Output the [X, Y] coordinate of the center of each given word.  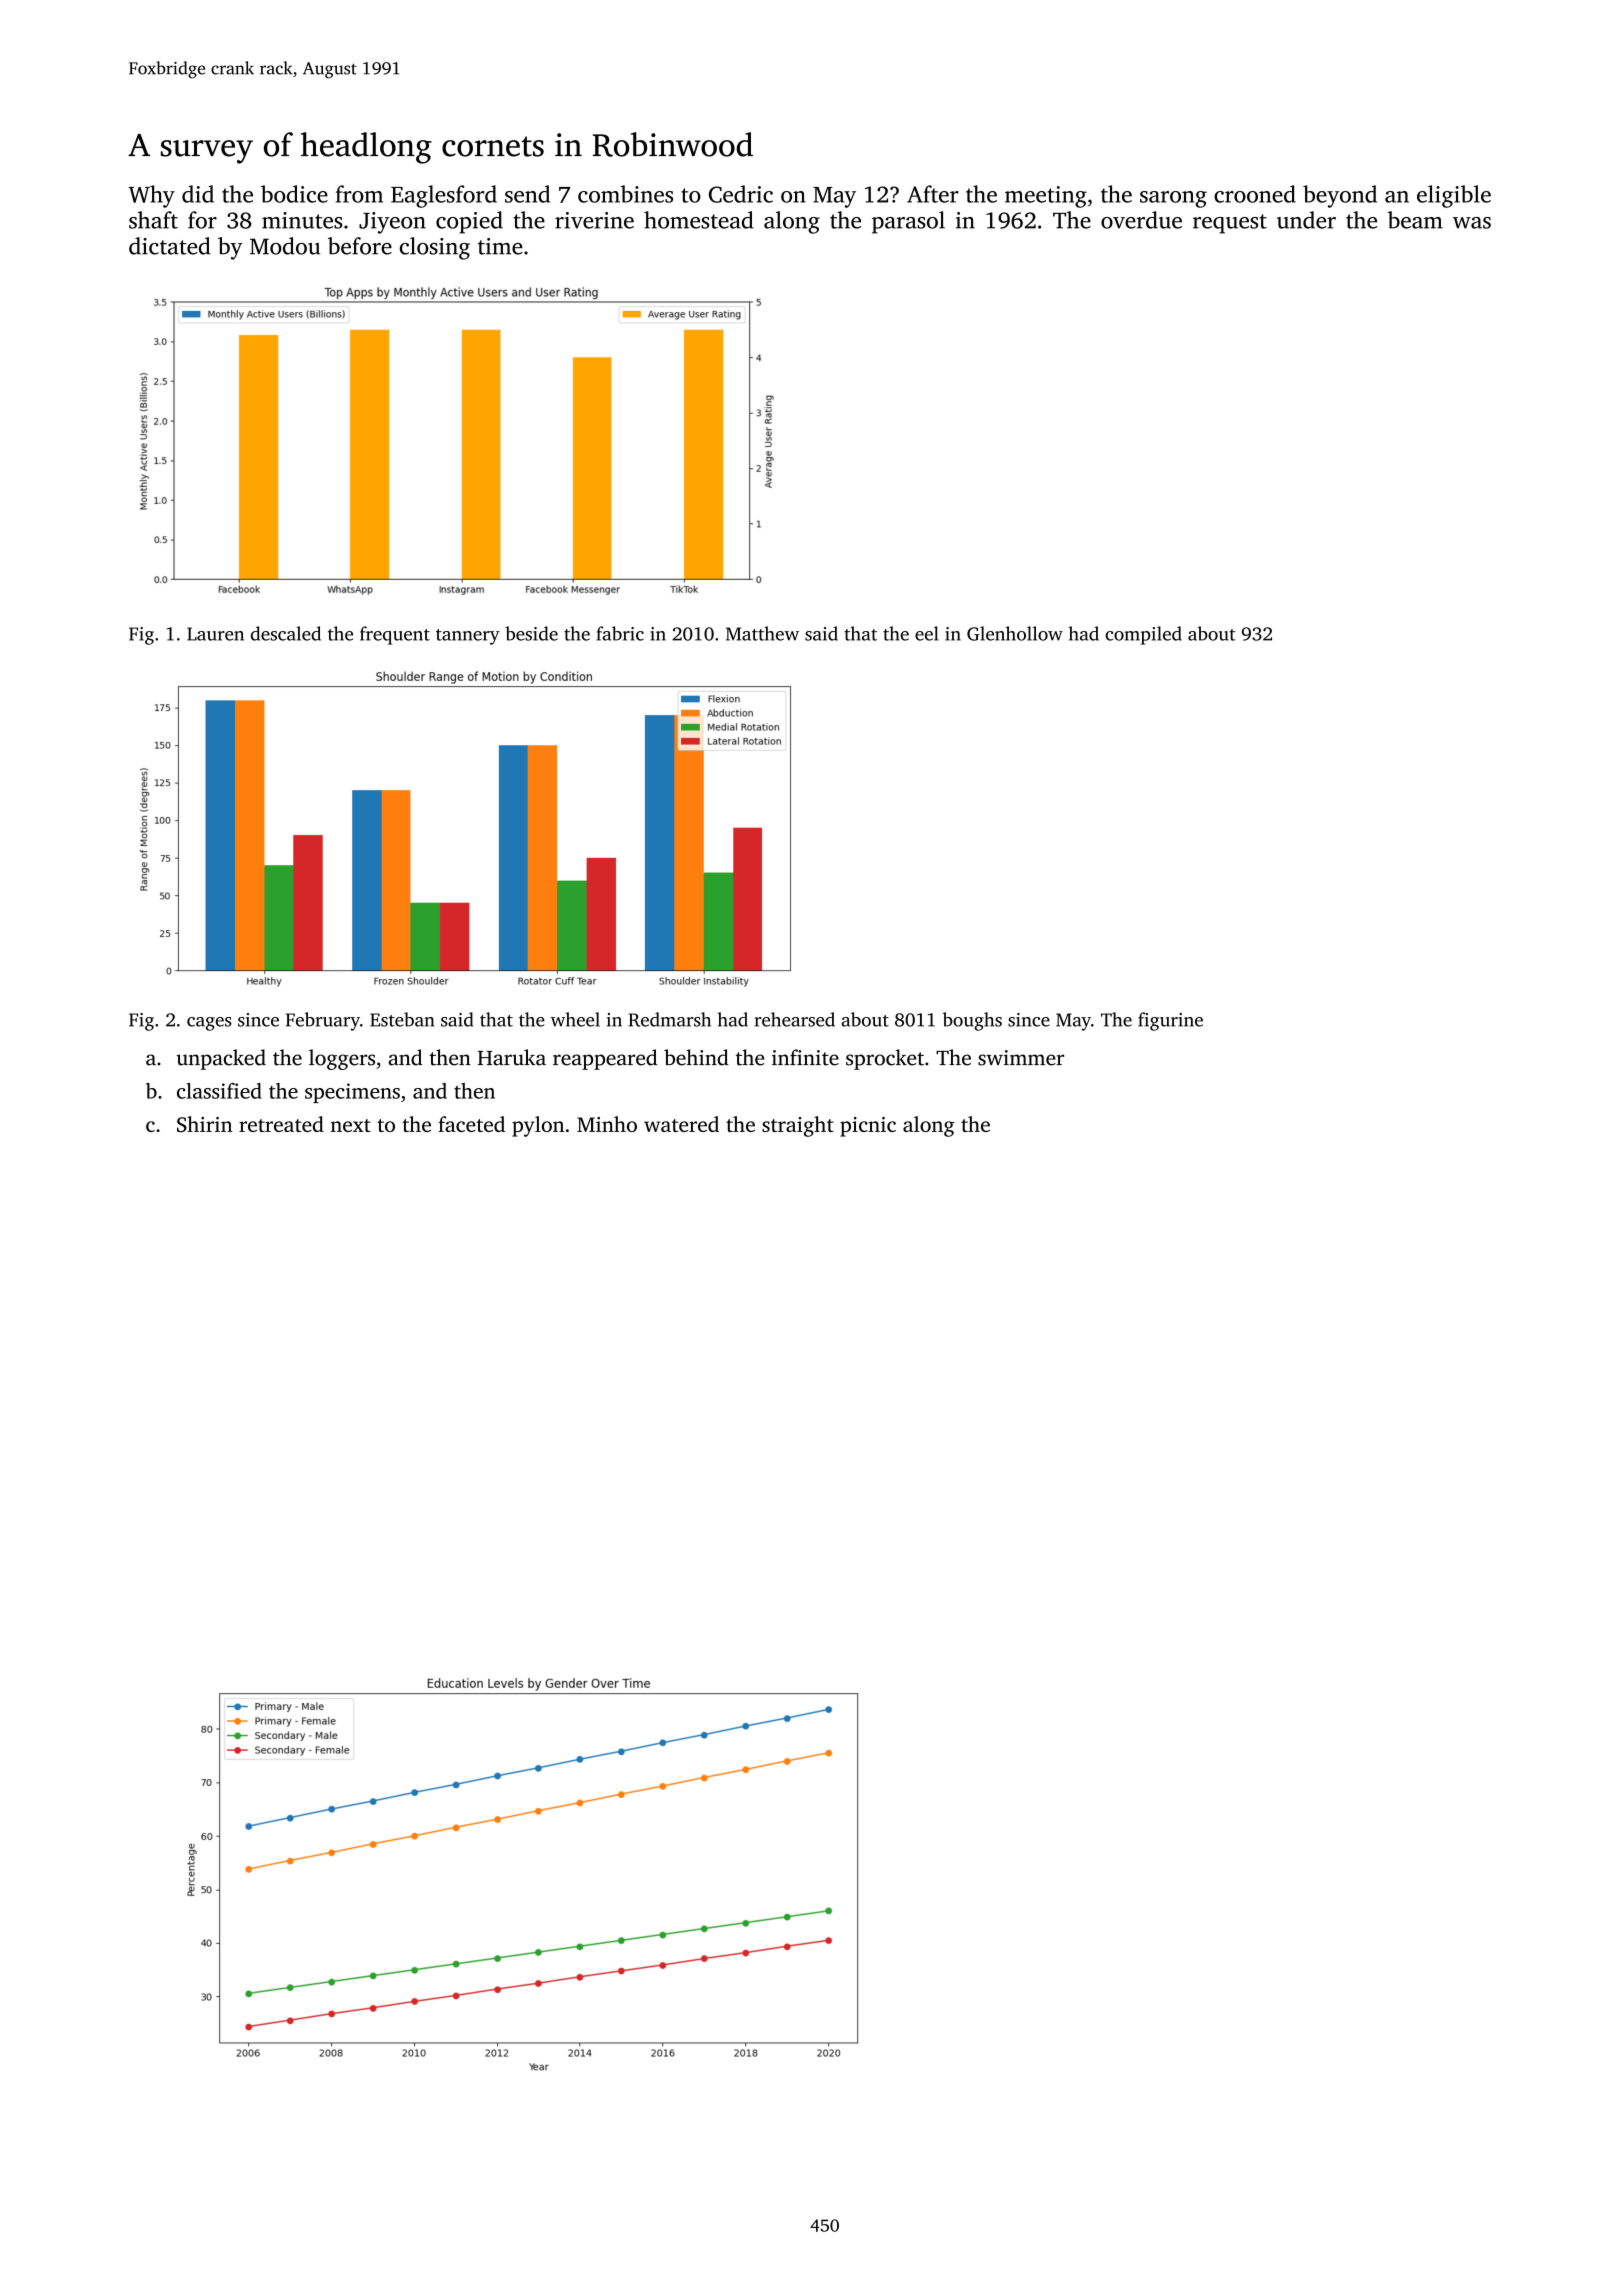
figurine [1170, 1021]
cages [209, 1024]
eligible [1454, 196]
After [933, 194]
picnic [868, 1127]
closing [435, 248]
